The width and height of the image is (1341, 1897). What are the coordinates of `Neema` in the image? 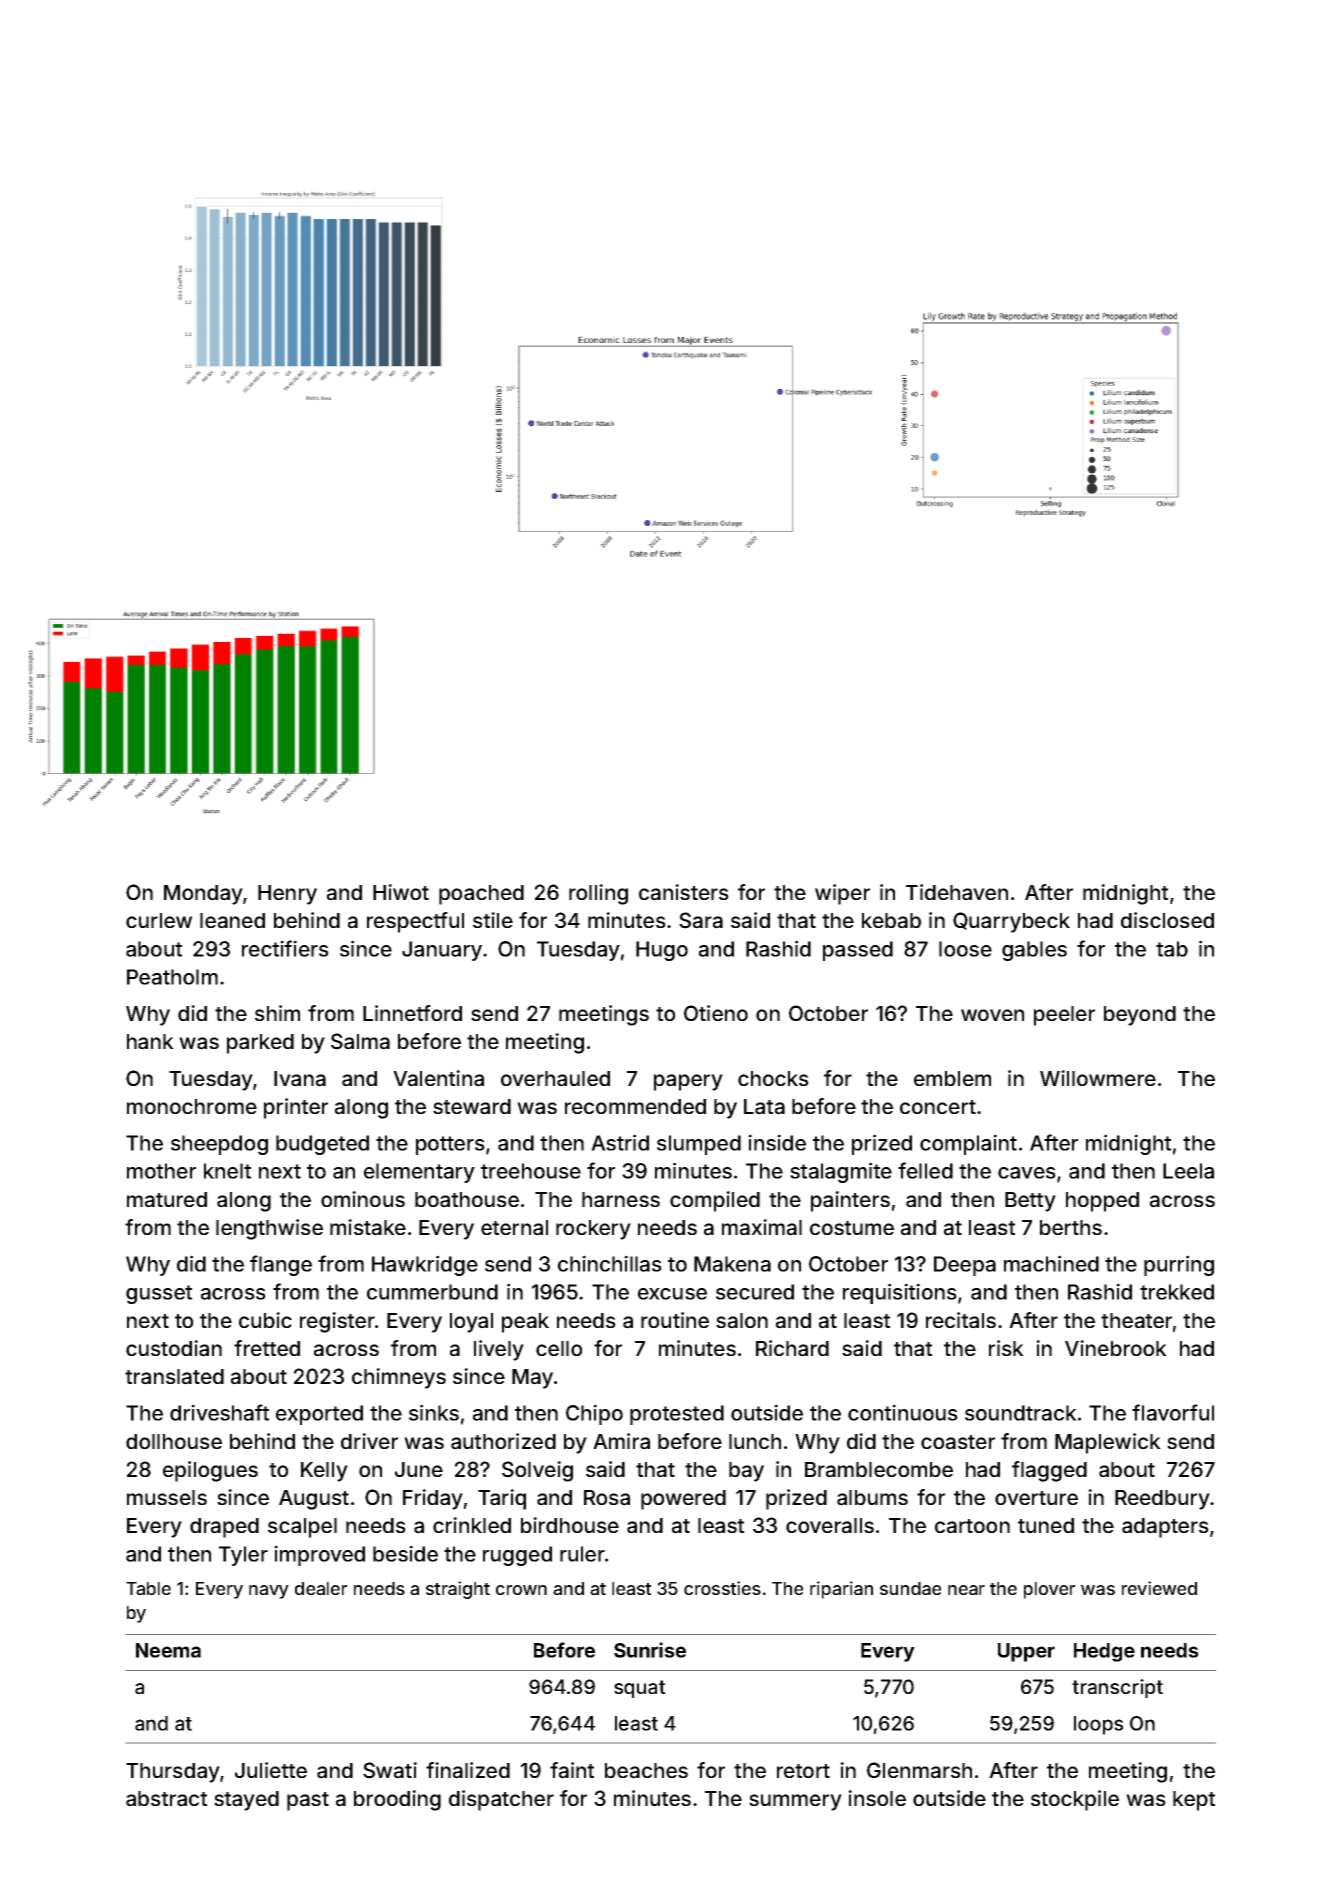 It's located at (168, 1650).
